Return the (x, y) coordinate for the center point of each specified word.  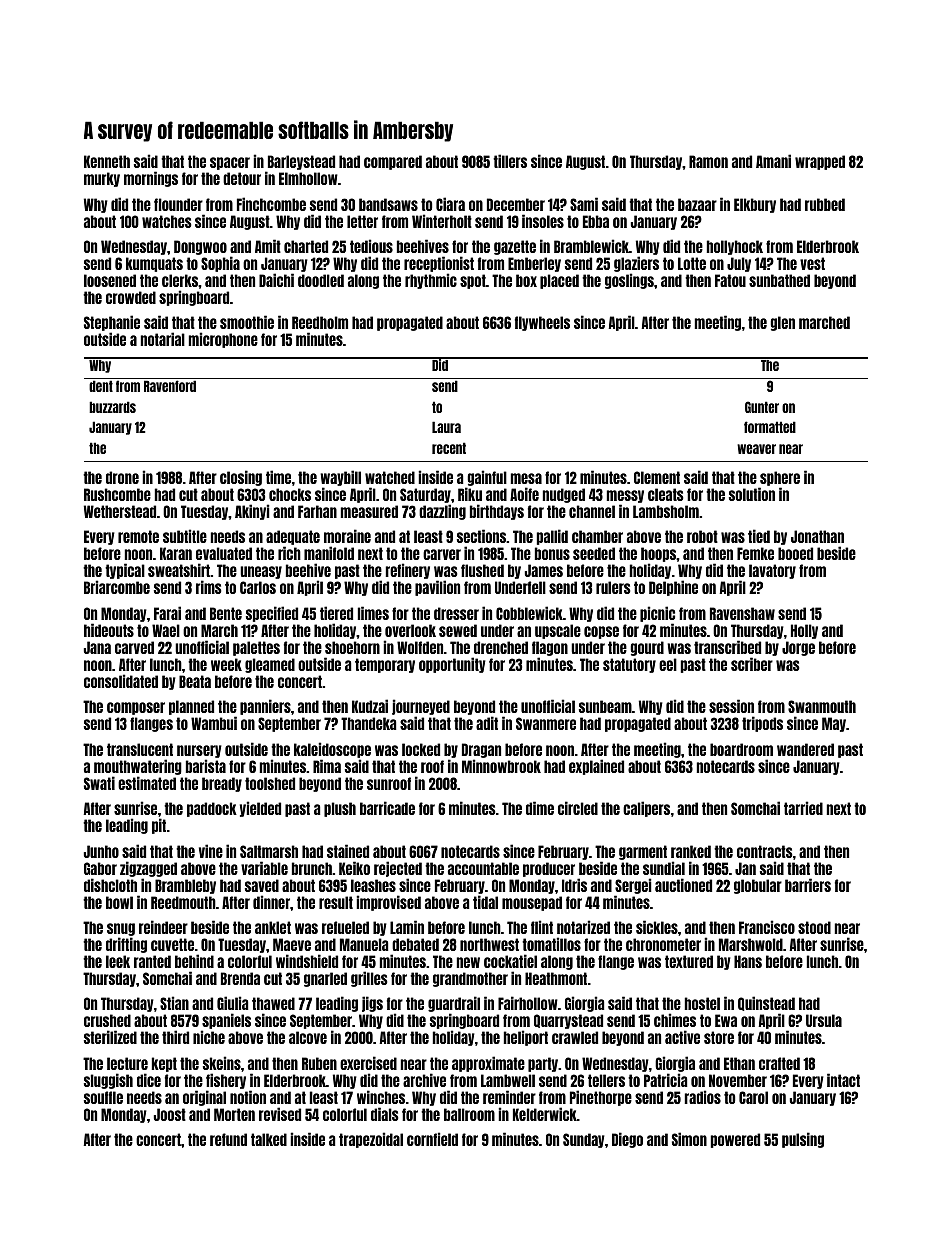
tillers (510, 161)
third (175, 1037)
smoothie (247, 322)
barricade (387, 808)
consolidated (121, 681)
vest (812, 263)
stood (814, 927)
